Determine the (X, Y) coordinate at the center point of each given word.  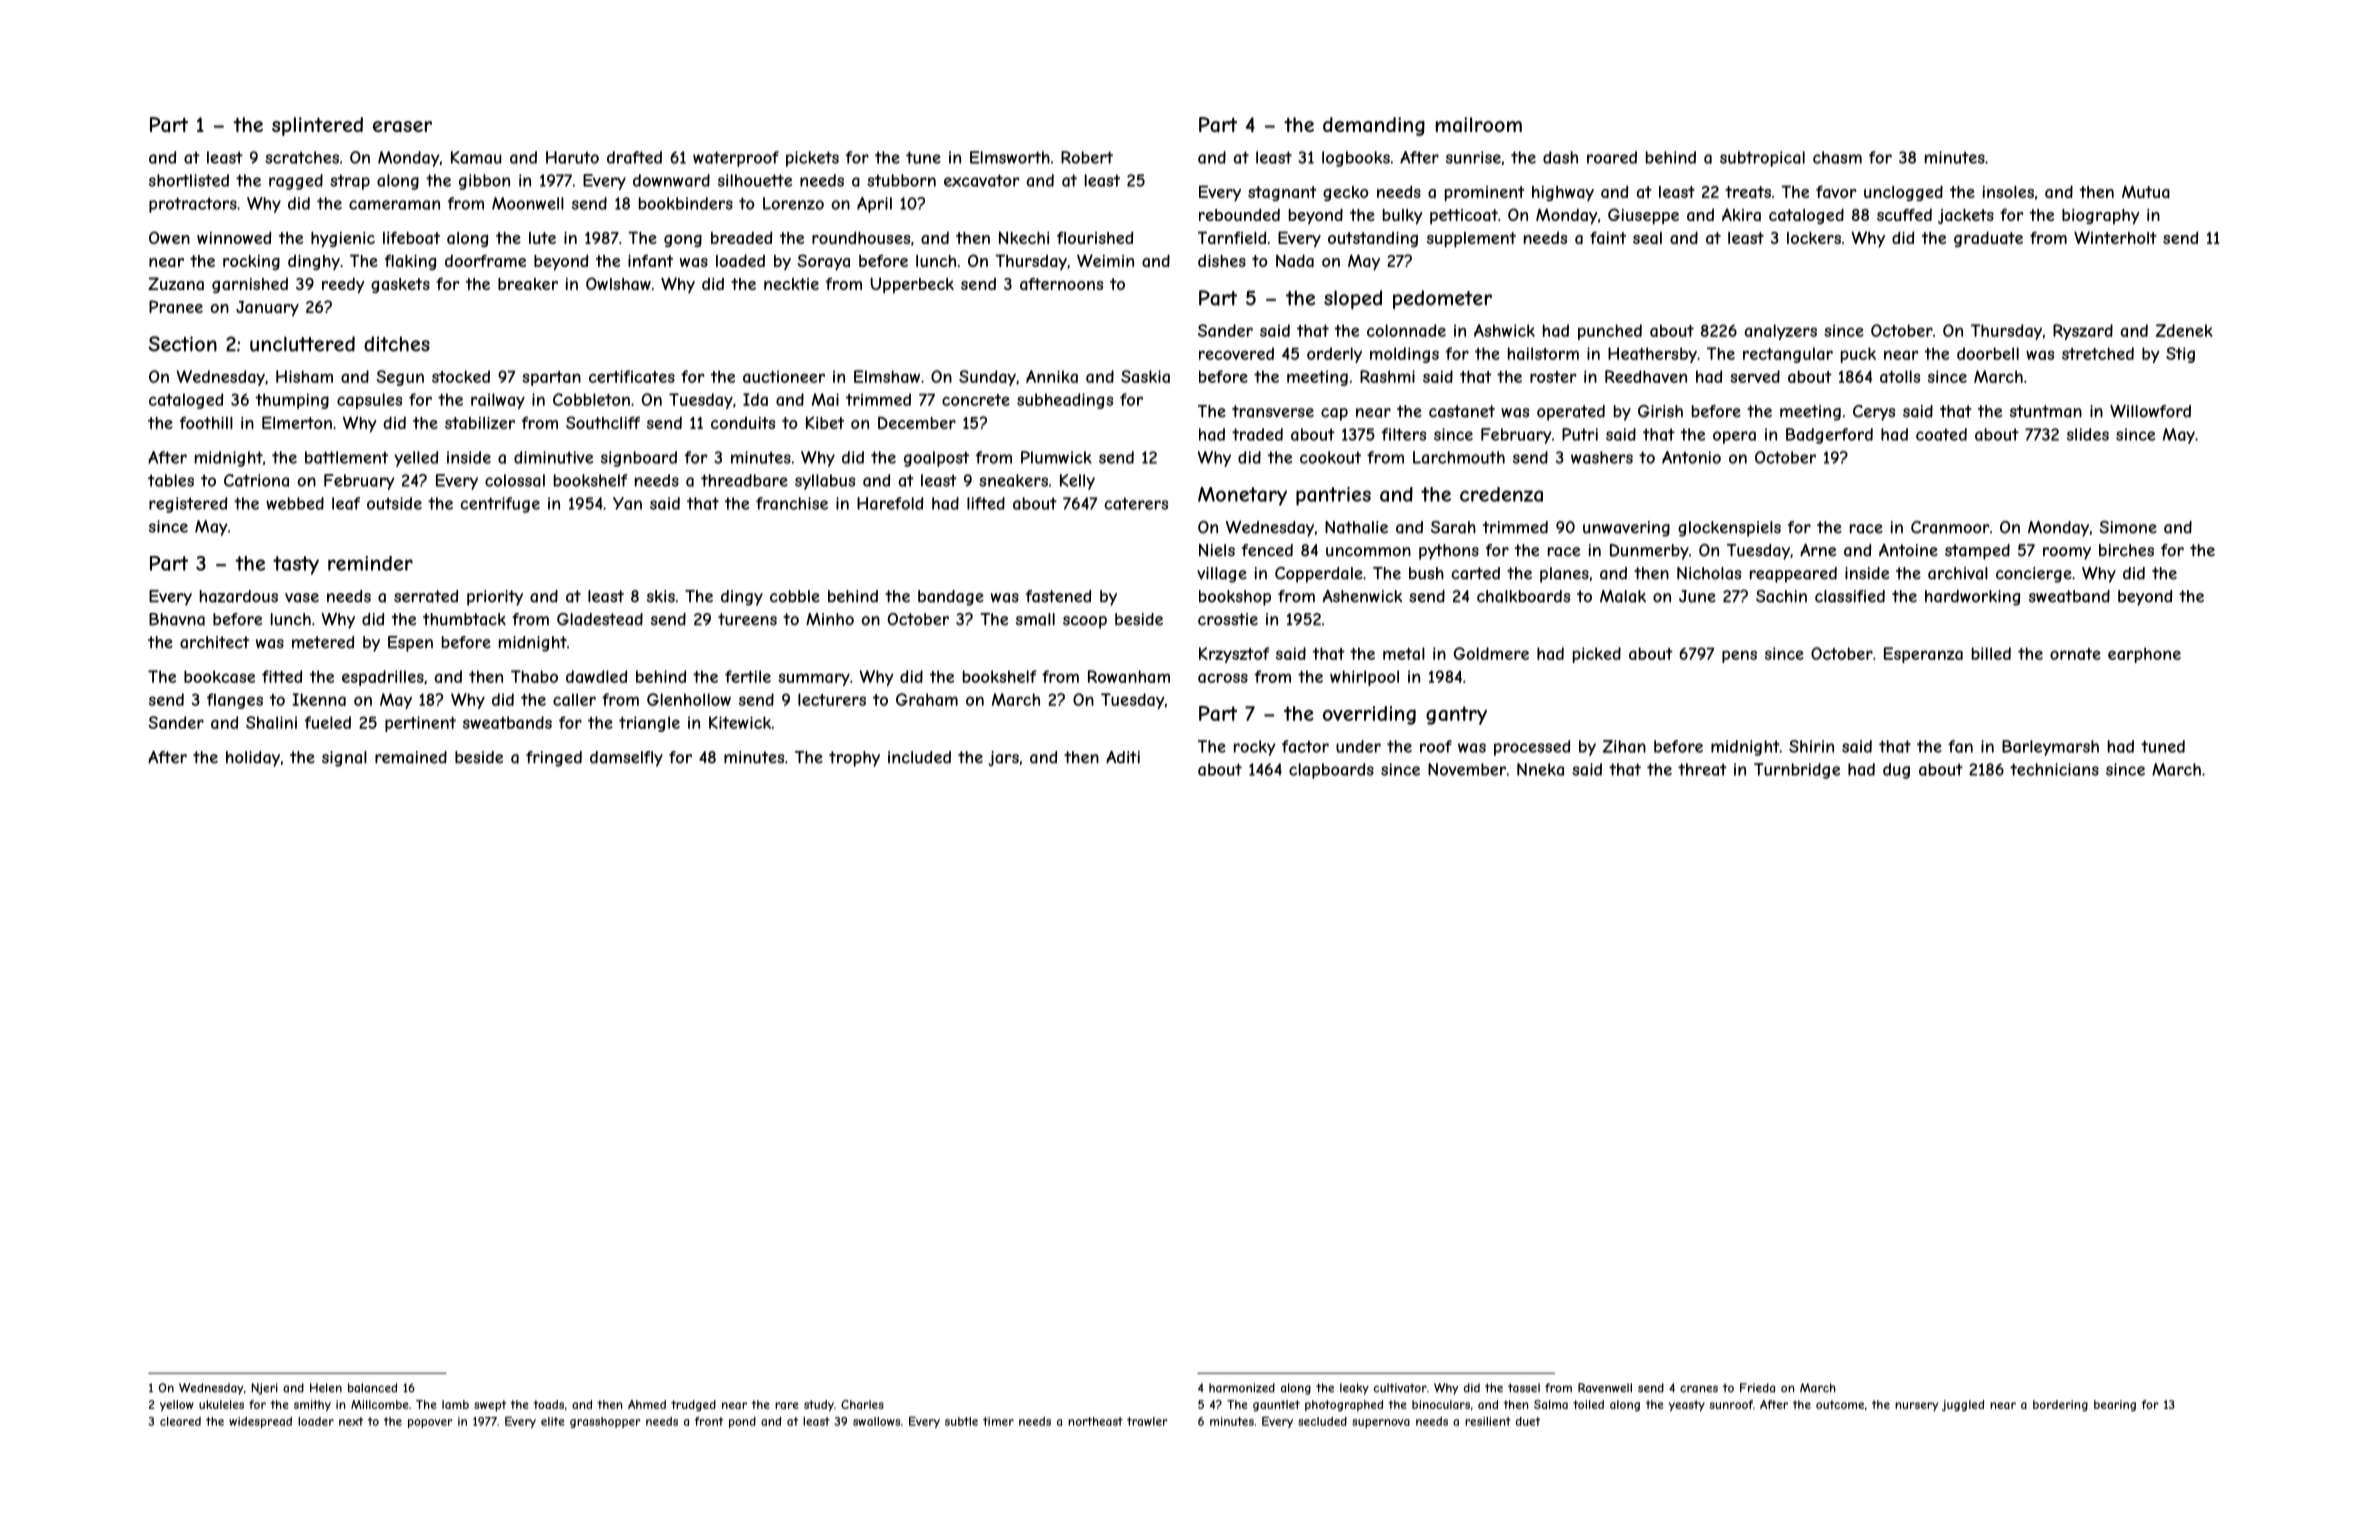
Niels (1217, 550)
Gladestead (600, 619)
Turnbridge (1797, 771)
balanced (372, 1388)
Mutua (2146, 191)
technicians (2054, 769)
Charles (862, 1404)
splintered (317, 126)
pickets (812, 159)
